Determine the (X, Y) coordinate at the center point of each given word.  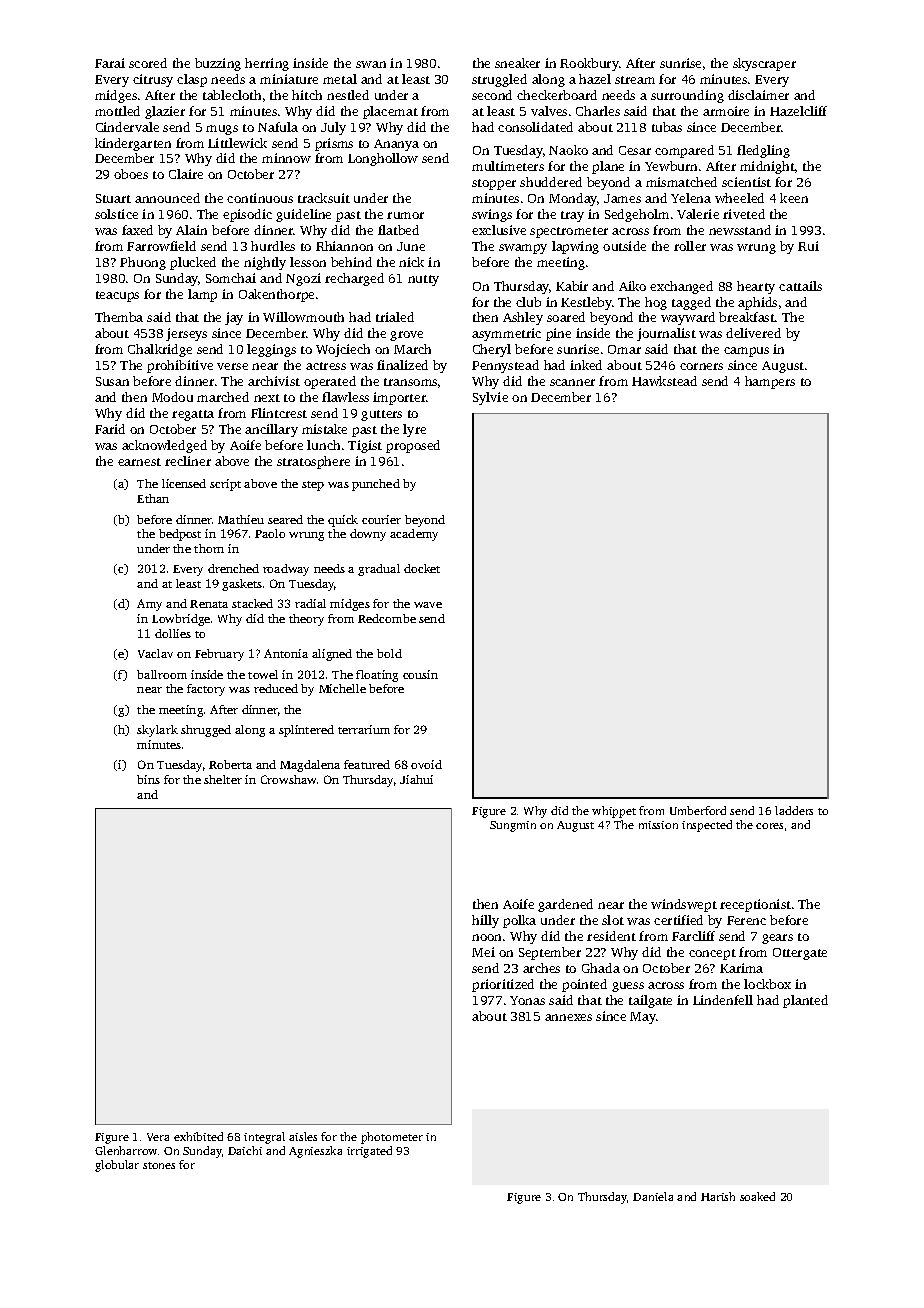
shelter (223, 779)
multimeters (508, 166)
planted (805, 1001)
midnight (767, 167)
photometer (392, 1138)
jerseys (186, 334)
